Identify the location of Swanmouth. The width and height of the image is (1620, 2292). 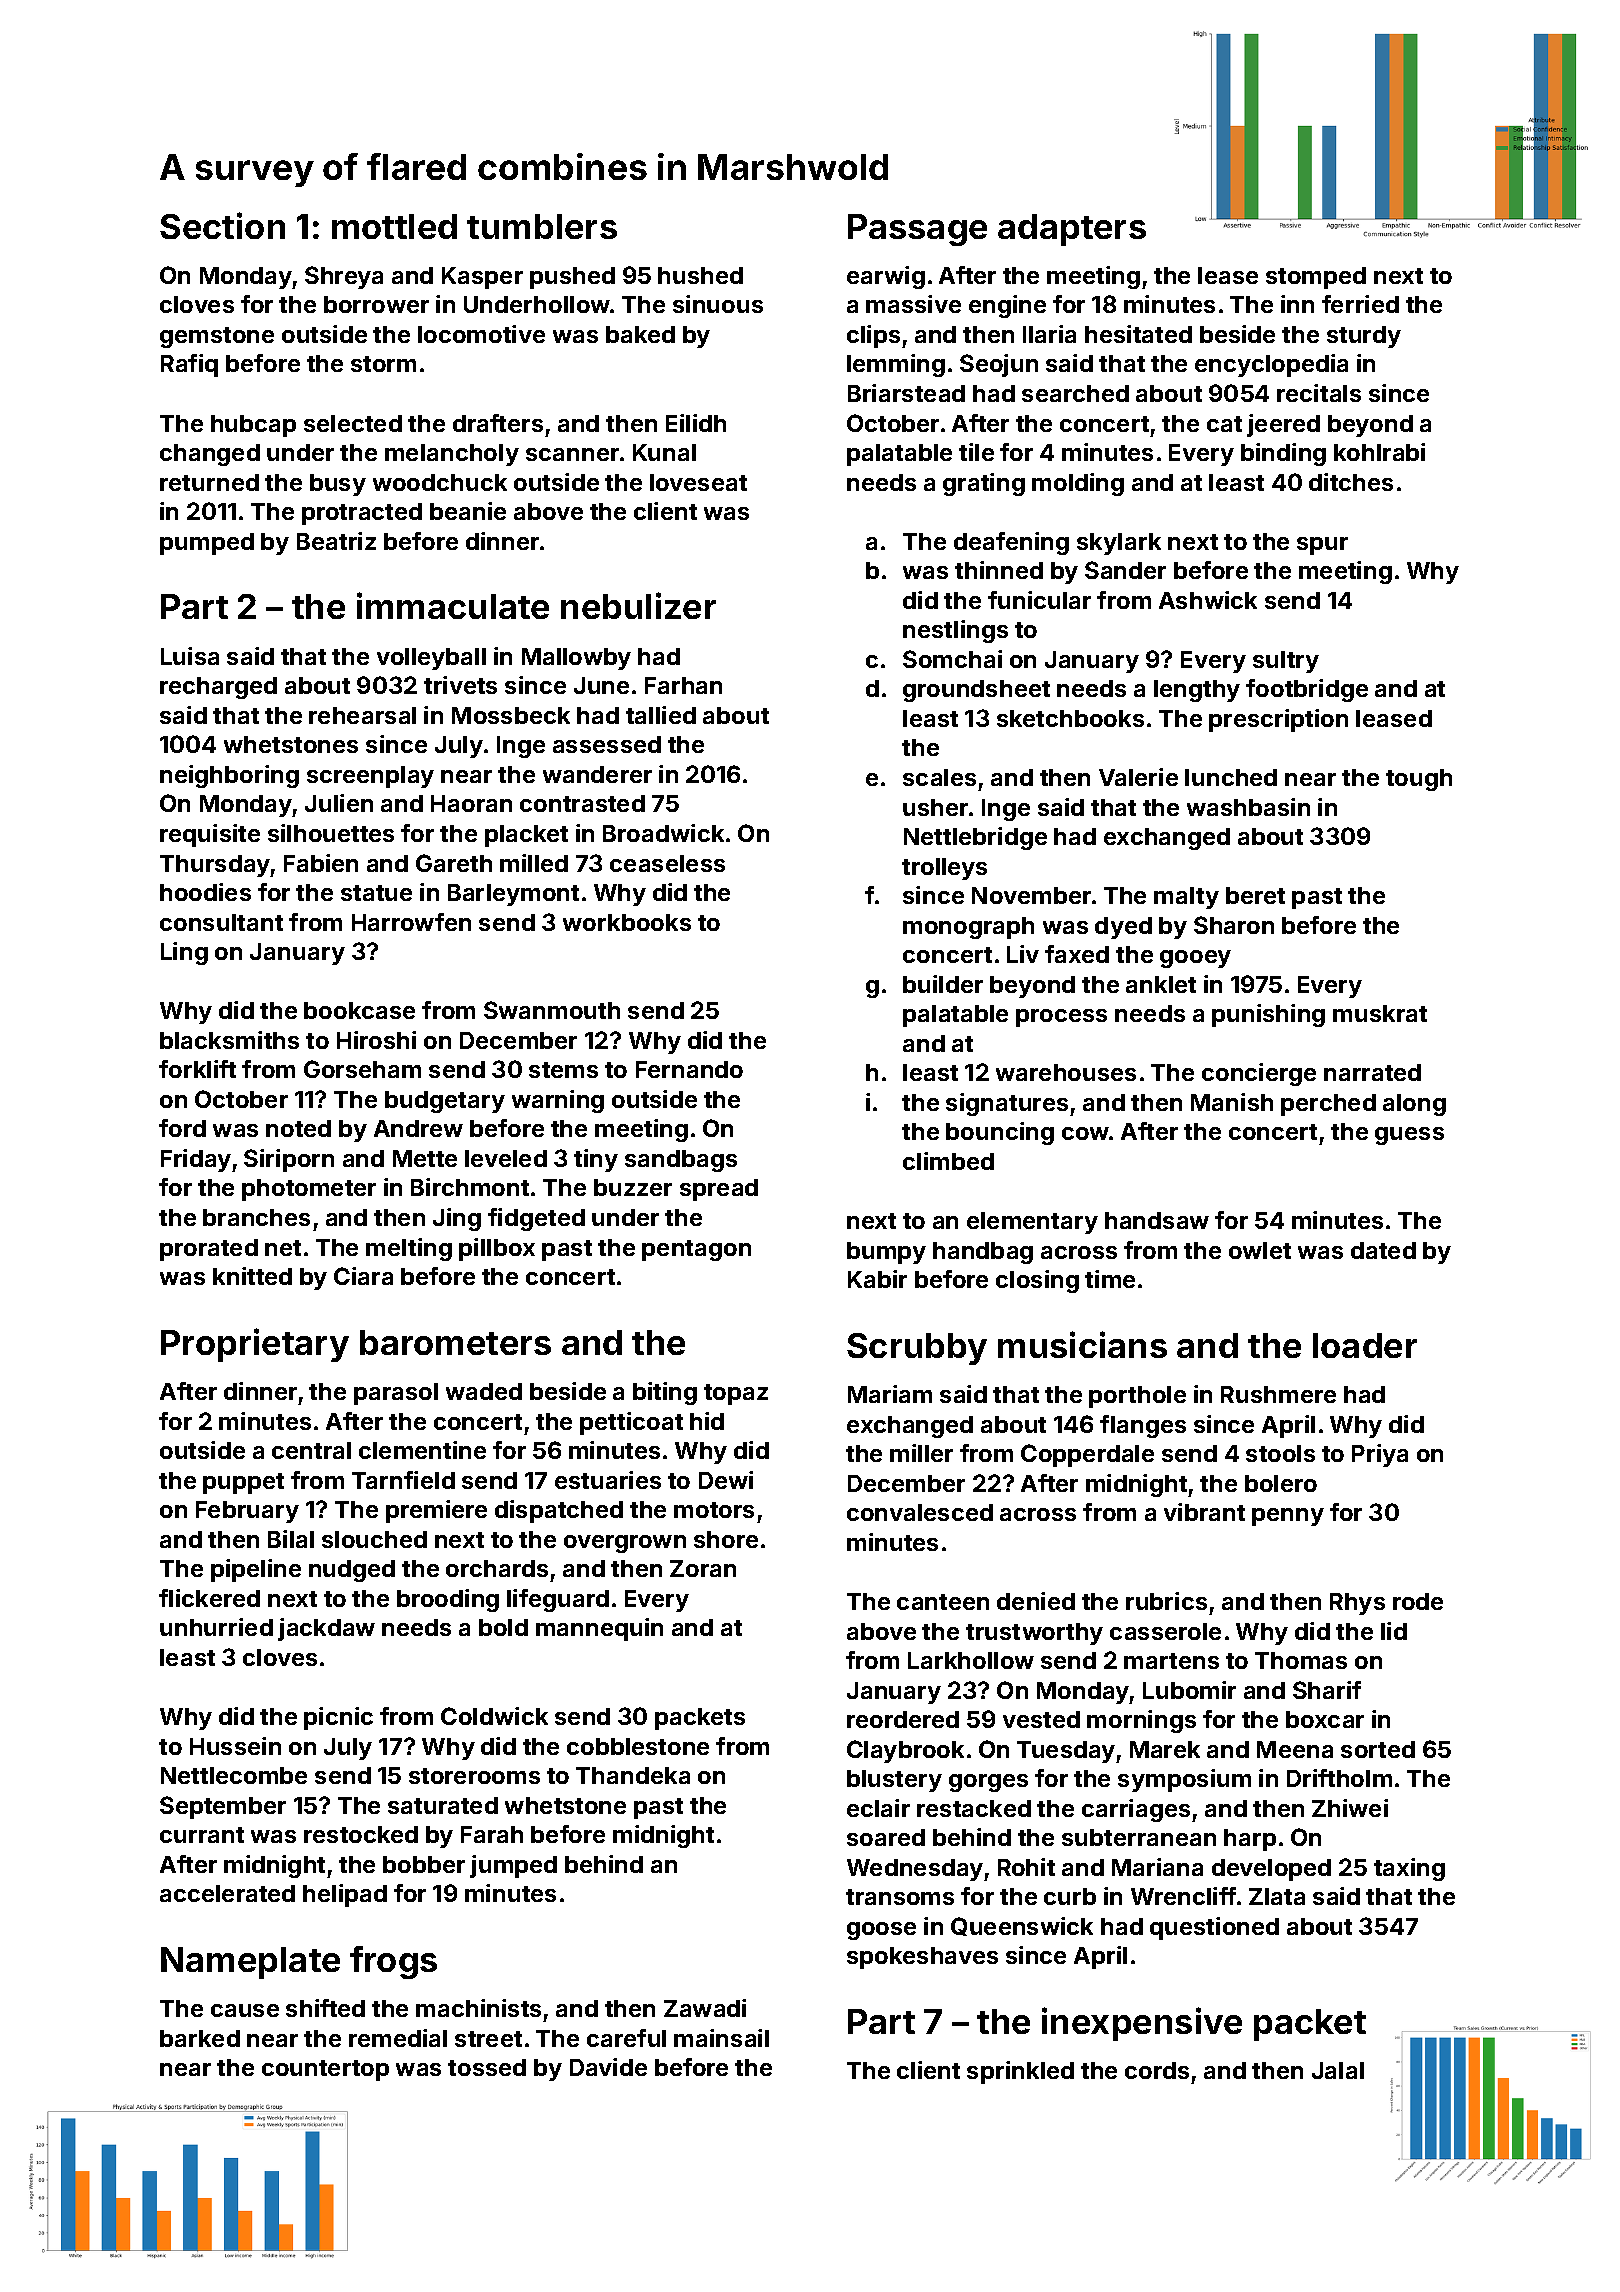
(552, 1010).
